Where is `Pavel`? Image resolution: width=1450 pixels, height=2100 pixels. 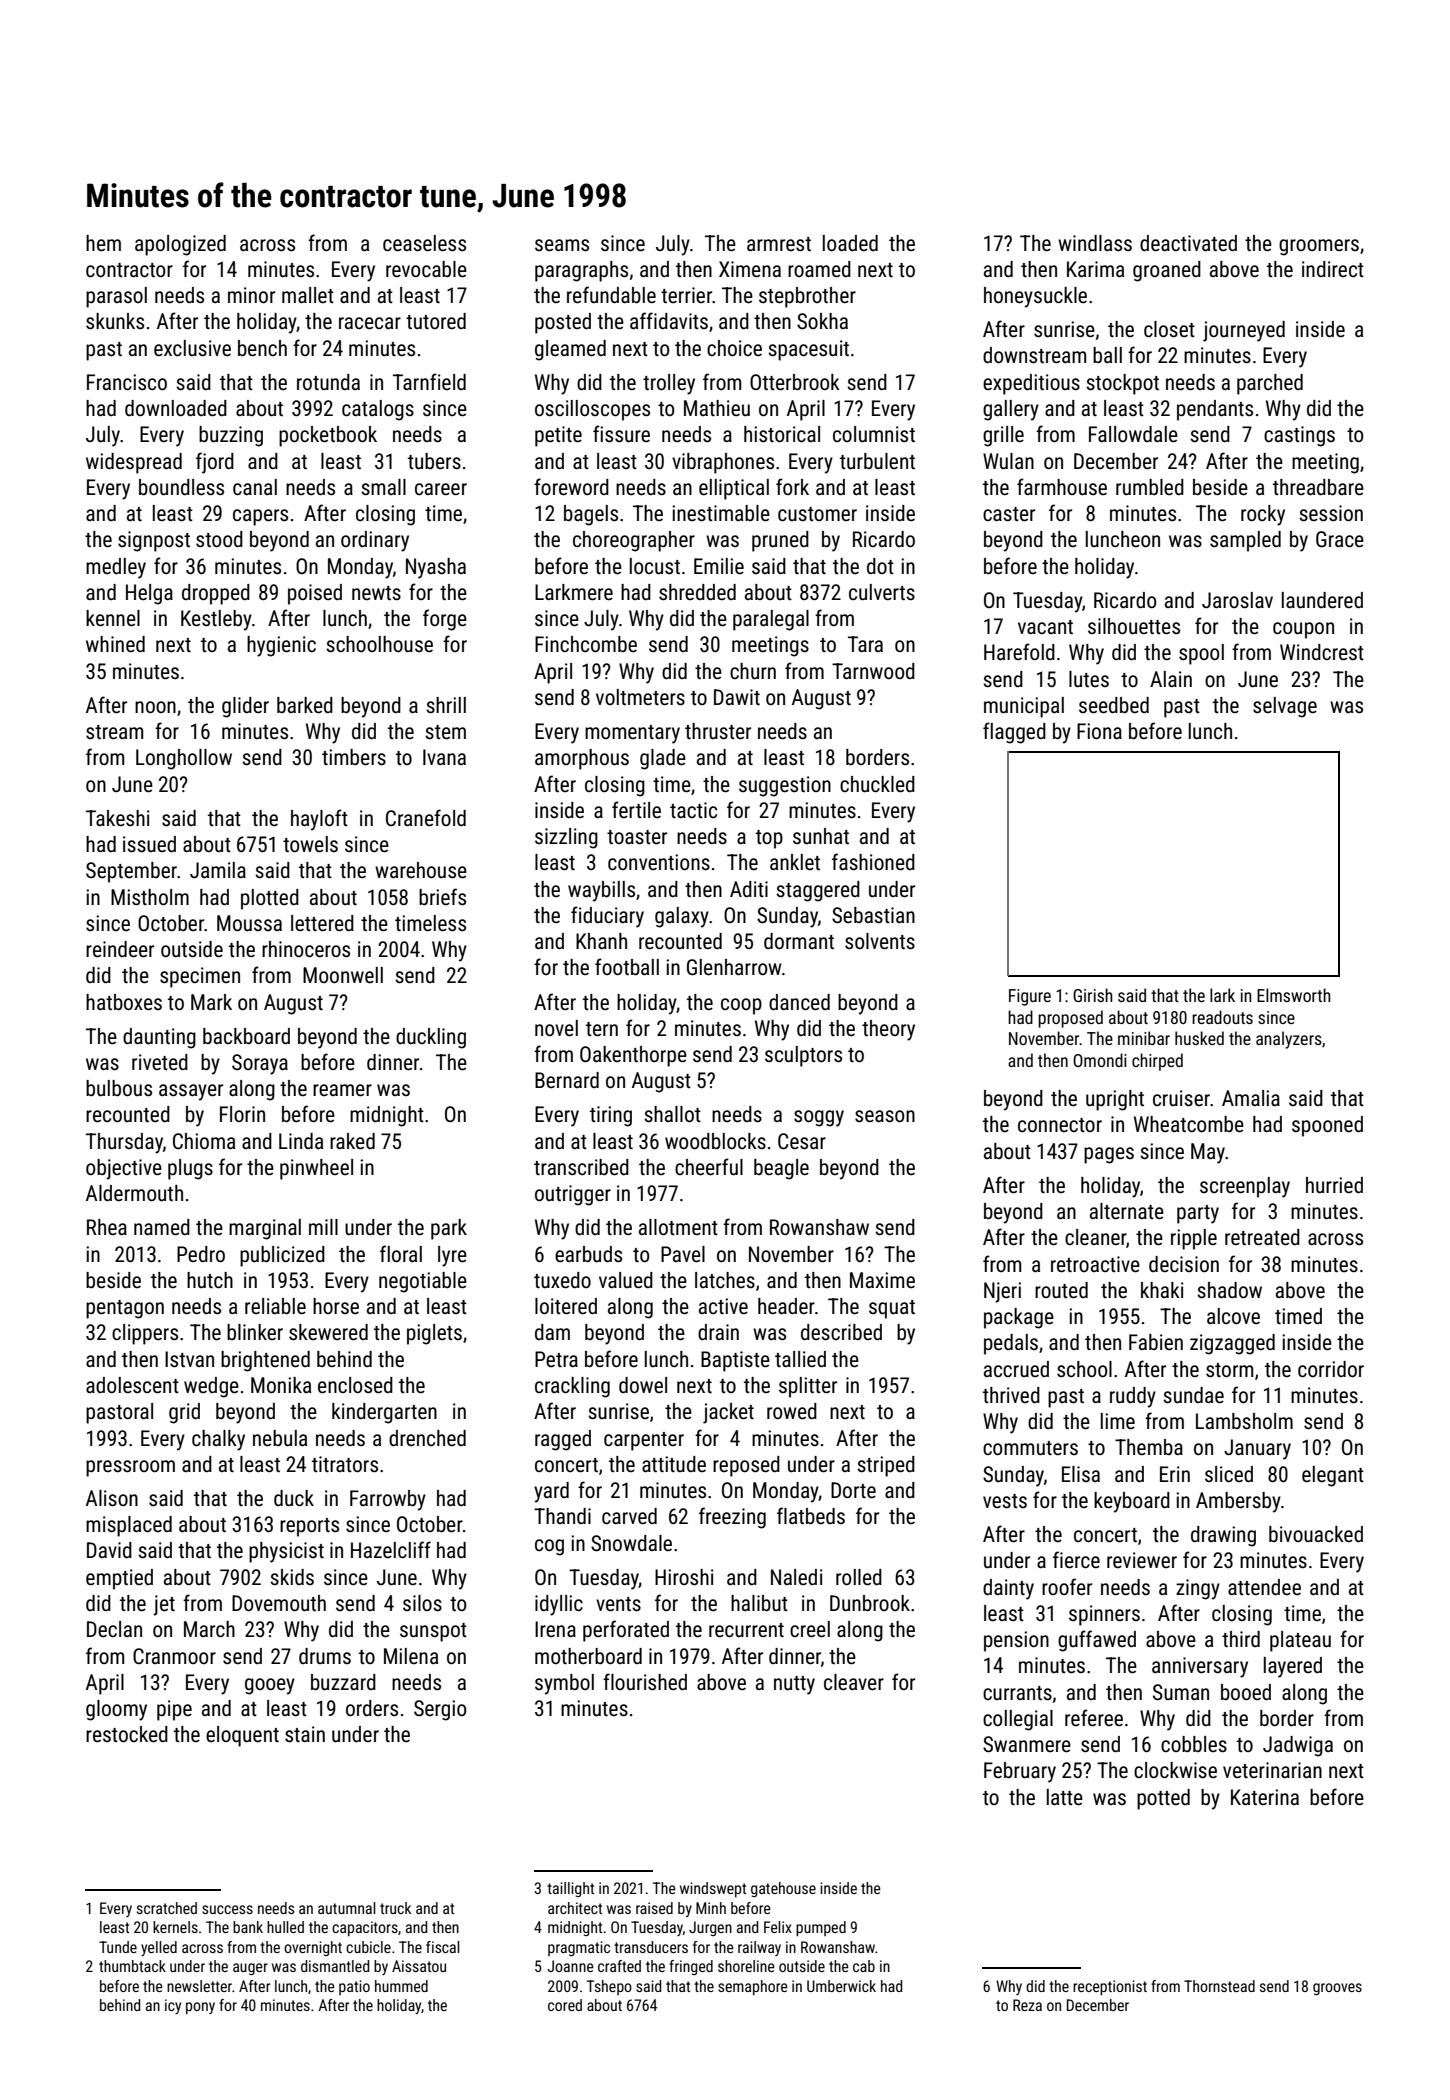 Pavel is located at coordinates (683, 1254).
